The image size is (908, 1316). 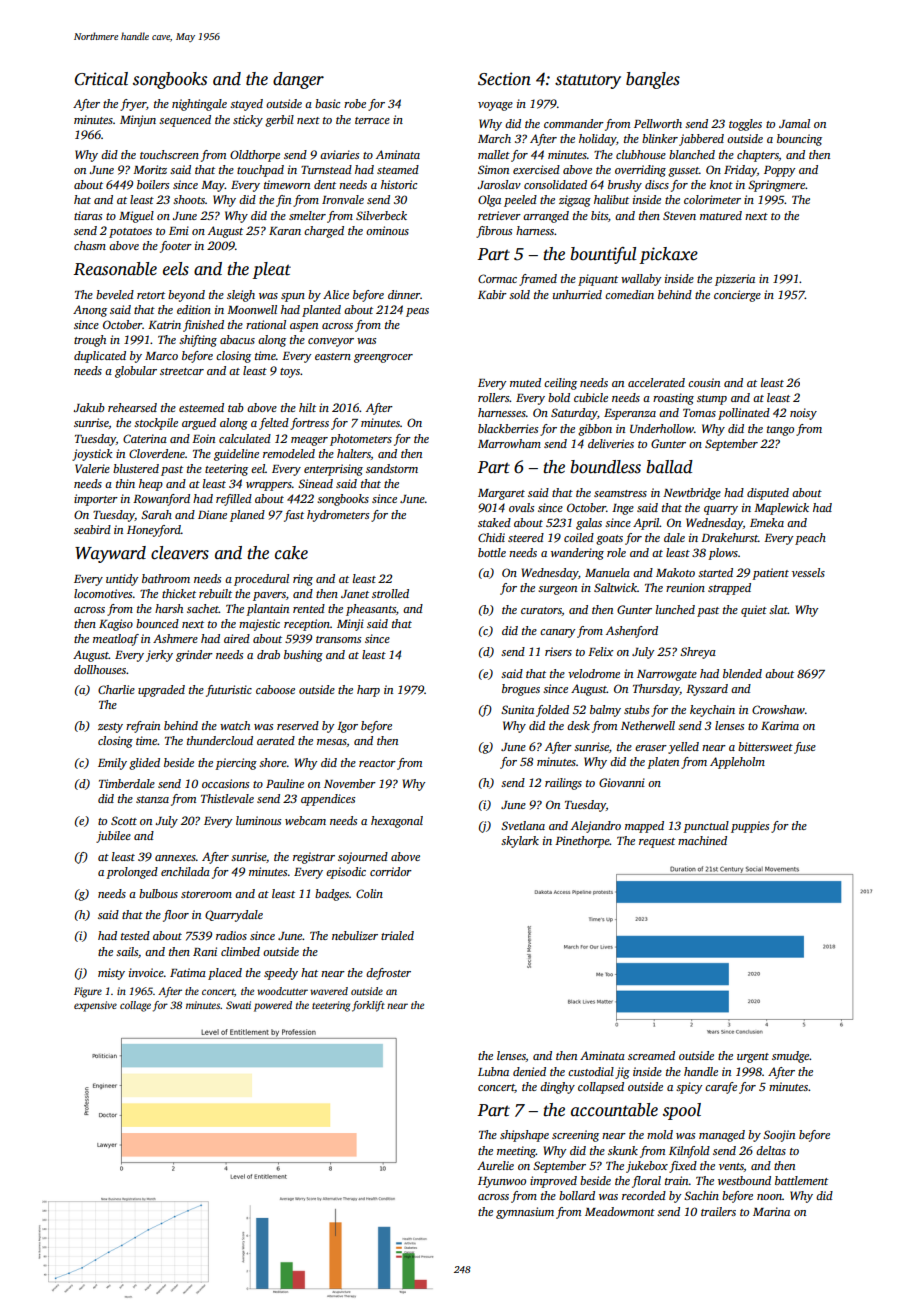 I want to click on drab, so click(x=268, y=654).
